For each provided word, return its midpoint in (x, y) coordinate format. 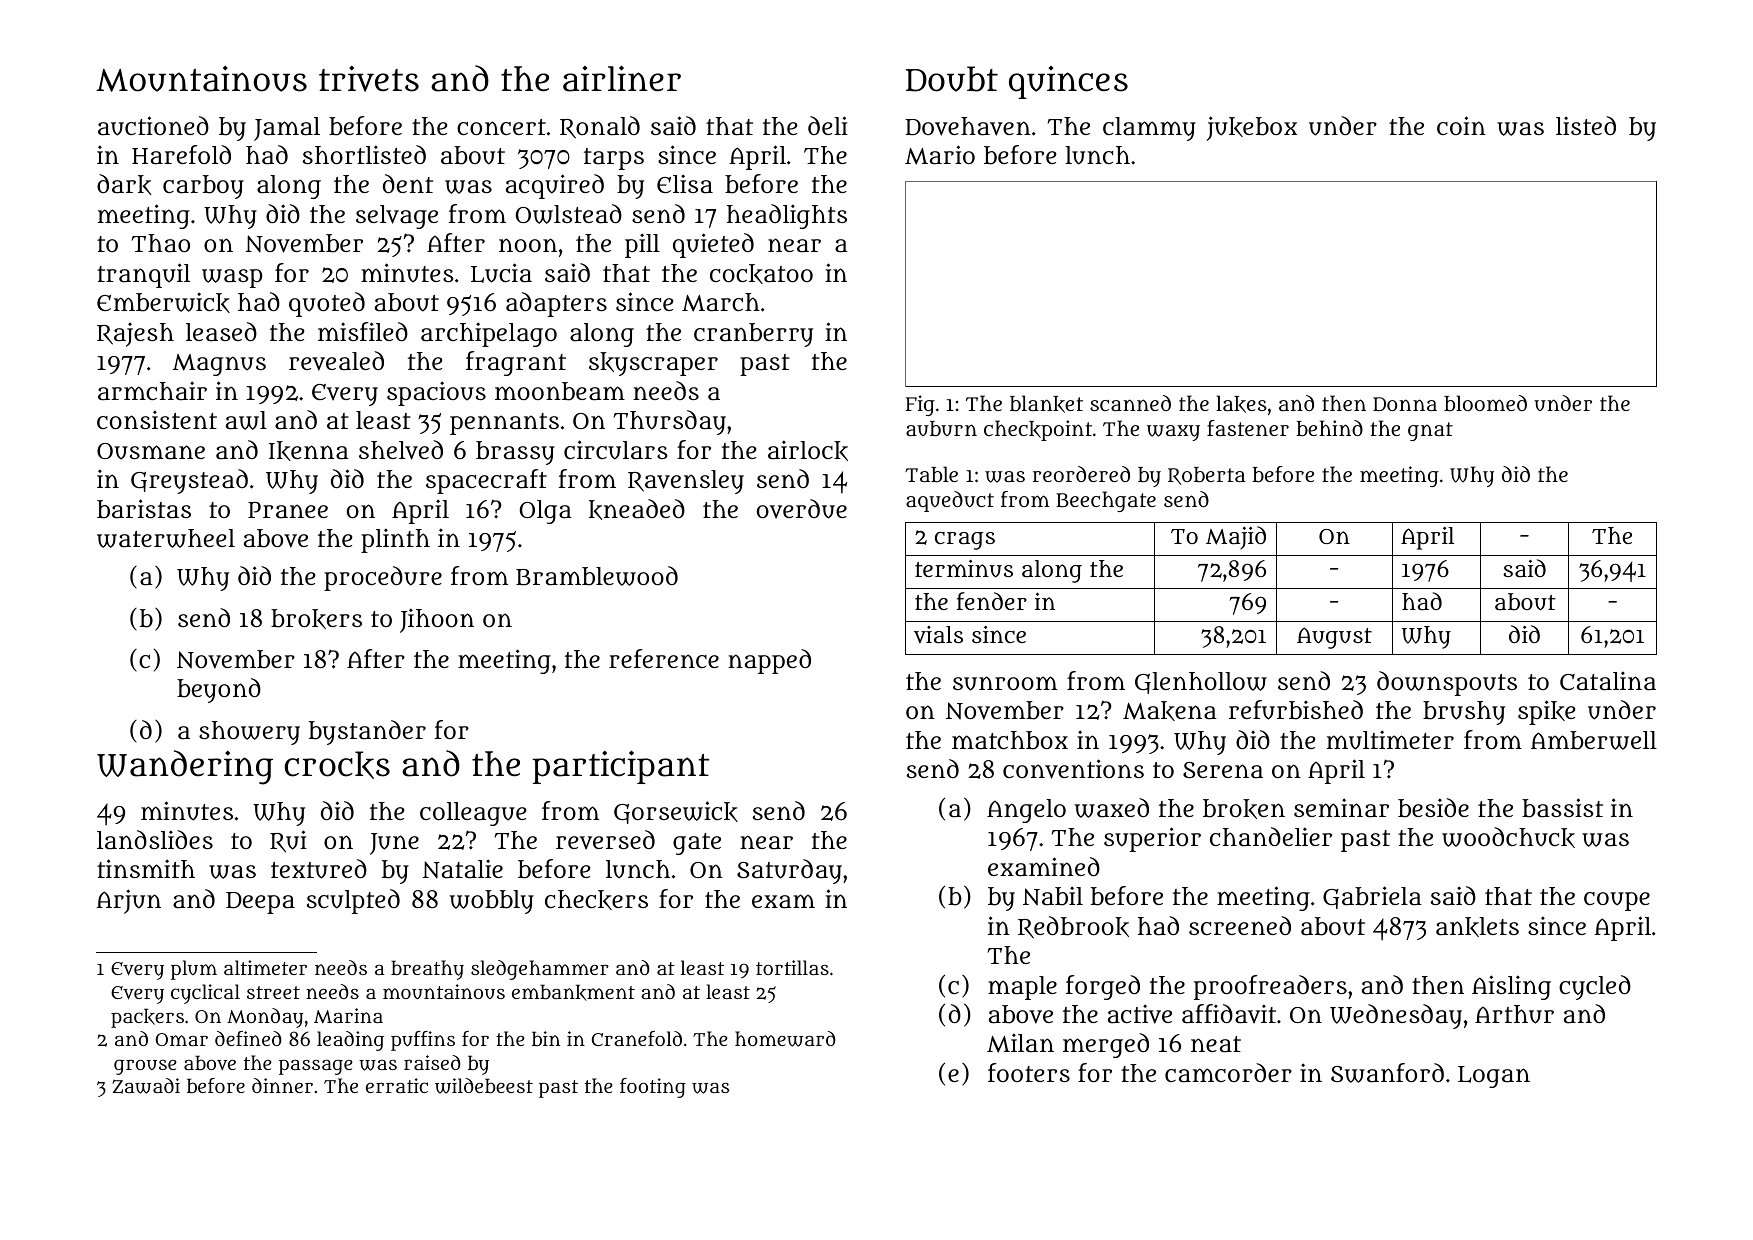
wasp (232, 278)
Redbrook (1073, 927)
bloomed (1485, 403)
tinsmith (146, 868)
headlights (787, 216)
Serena (1223, 770)
